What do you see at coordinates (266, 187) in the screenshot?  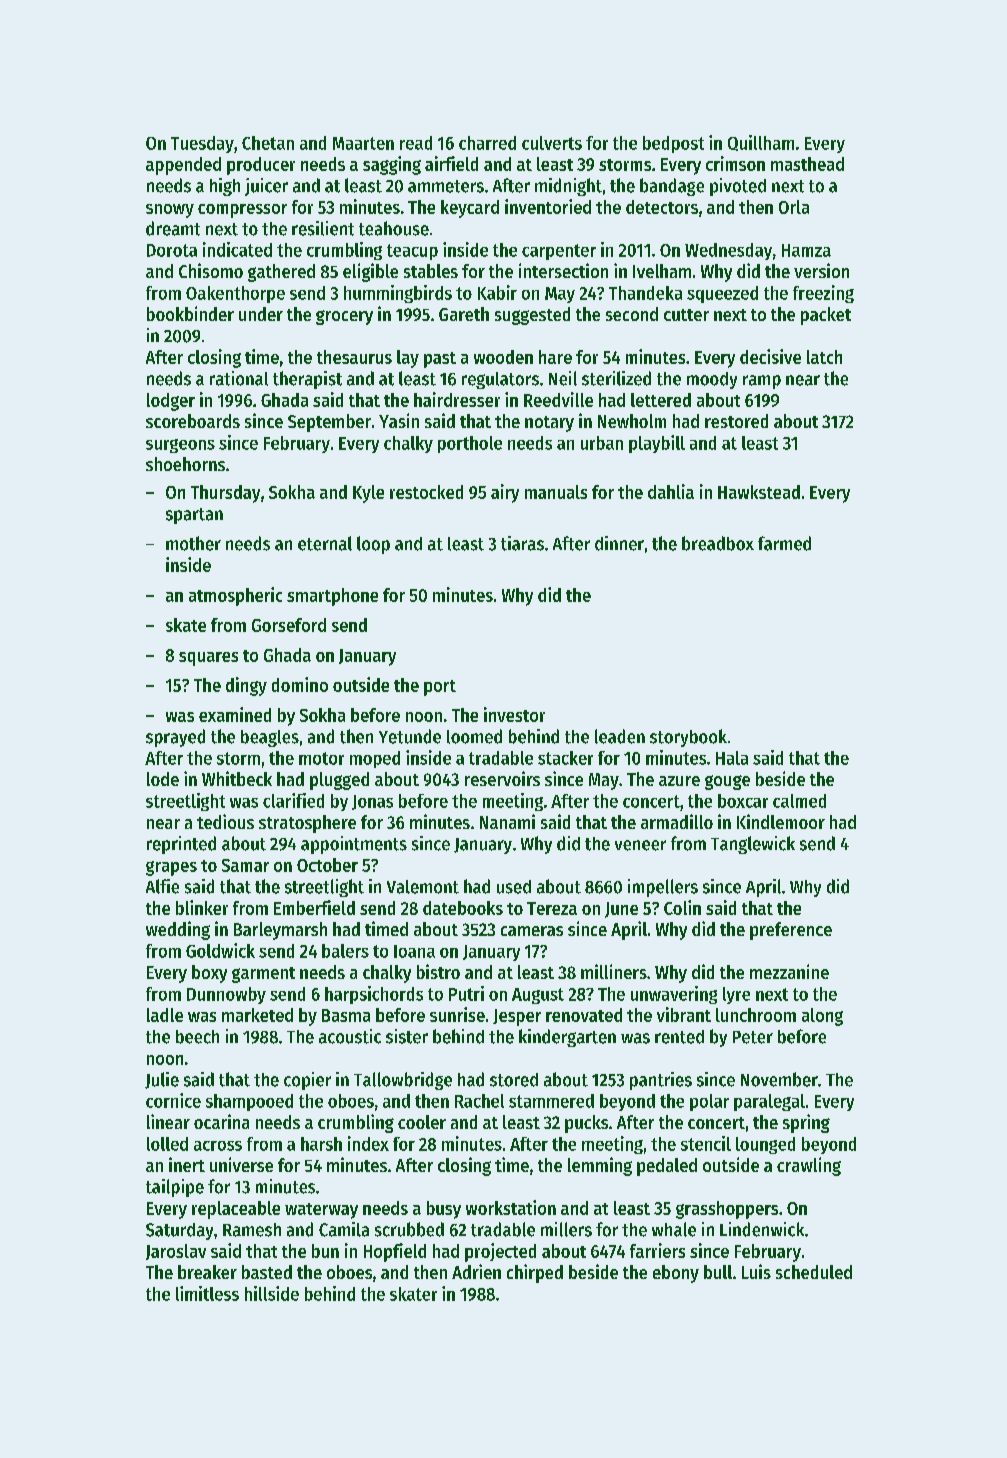 I see `juicer` at bounding box center [266, 187].
